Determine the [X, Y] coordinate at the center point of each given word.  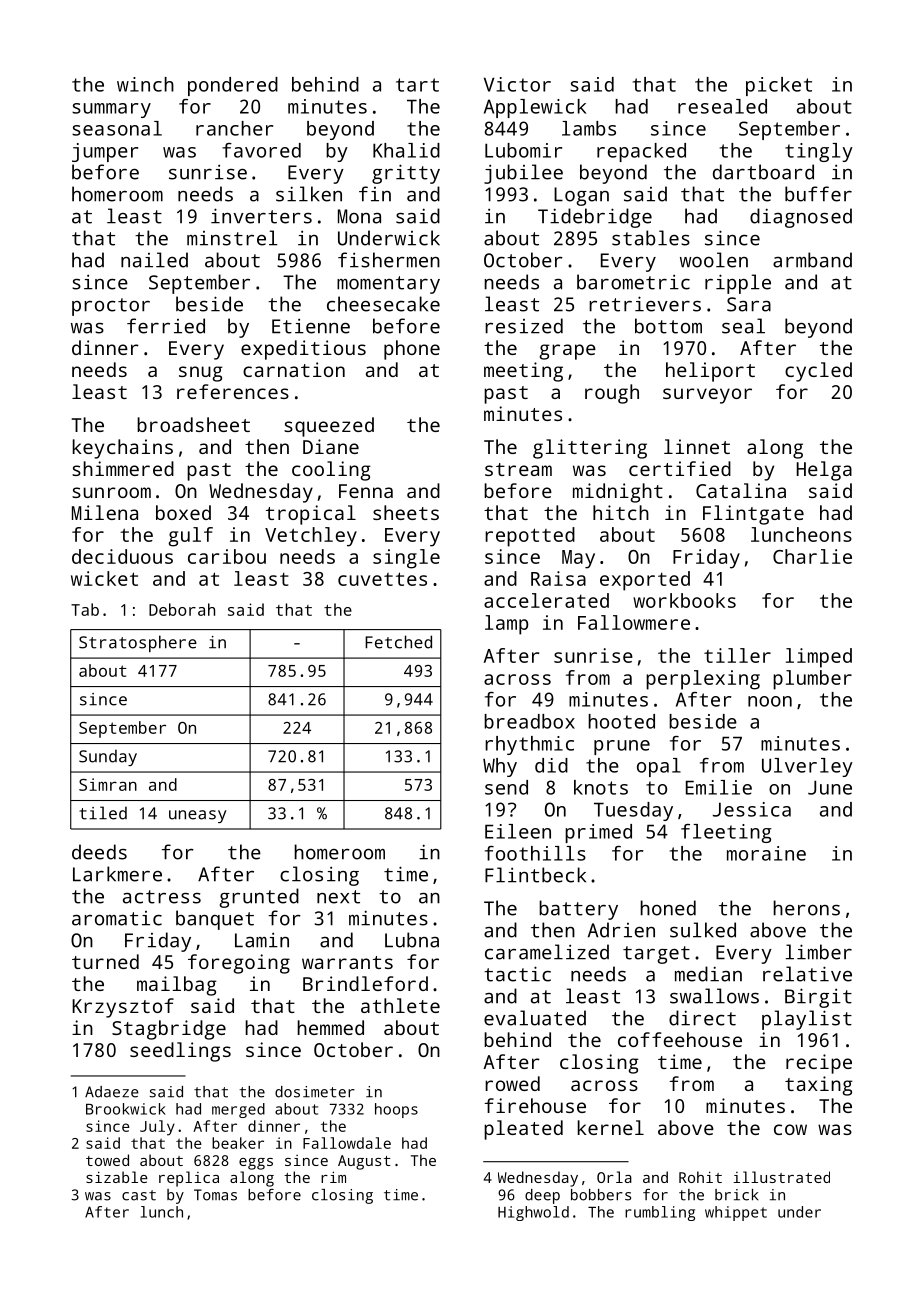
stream [518, 469]
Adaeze [112, 1092]
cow [790, 1129]
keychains [123, 449]
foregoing [239, 964]
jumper [105, 152]
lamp [506, 625]
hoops [396, 1110]
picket [779, 86]
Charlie [812, 556]
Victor [517, 84]
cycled [818, 372]
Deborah [182, 609]
